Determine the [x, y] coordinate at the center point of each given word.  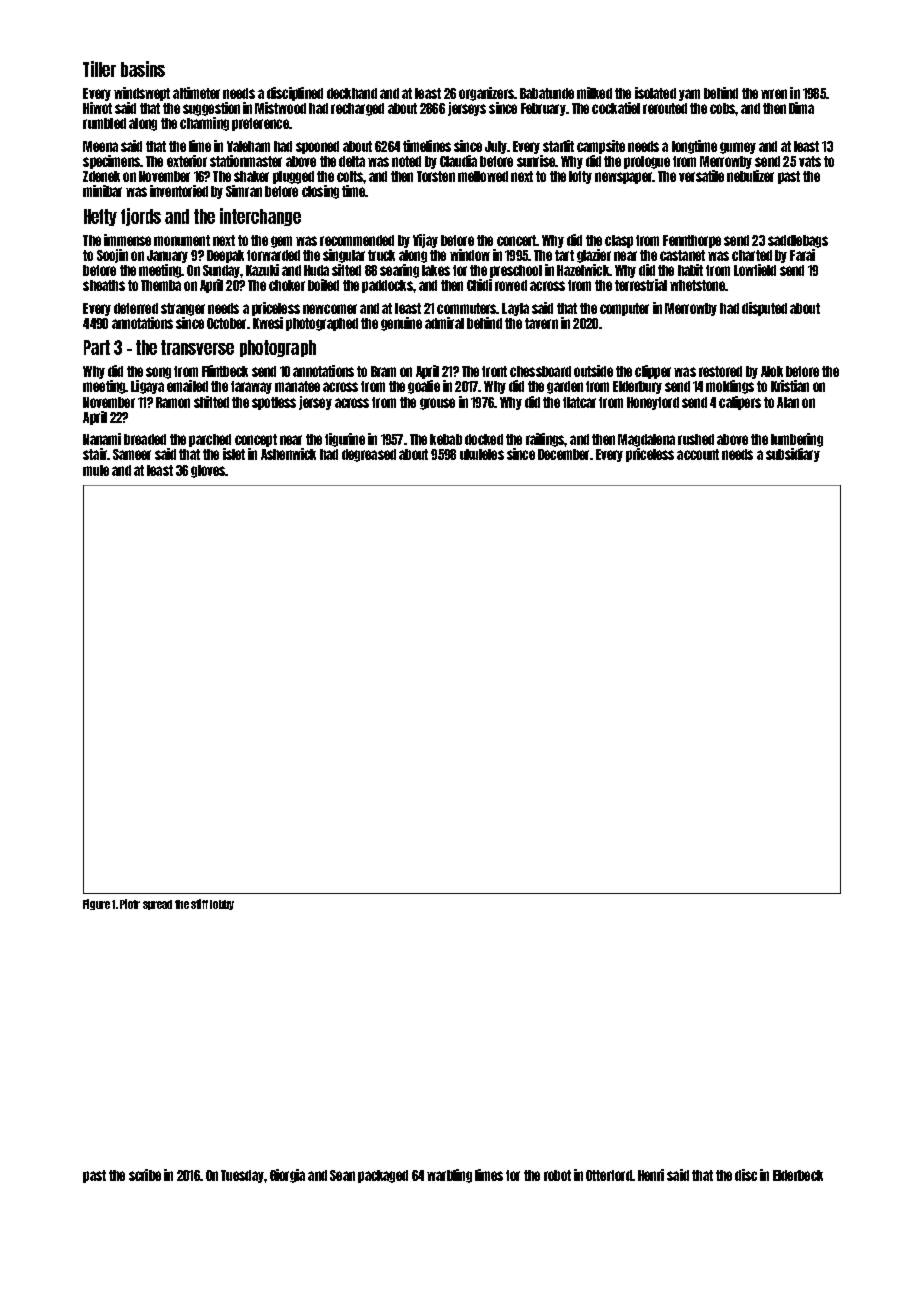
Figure [96, 904]
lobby [222, 905]
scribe [145, 1175]
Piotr [130, 904]
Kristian [790, 386]
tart [564, 255]
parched [210, 440]
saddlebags [798, 241]
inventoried [179, 191]
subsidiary [793, 455]
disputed [764, 309]
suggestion [211, 109]
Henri [651, 1175]
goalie [424, 387]
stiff [199, 904]
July [496, 147]
